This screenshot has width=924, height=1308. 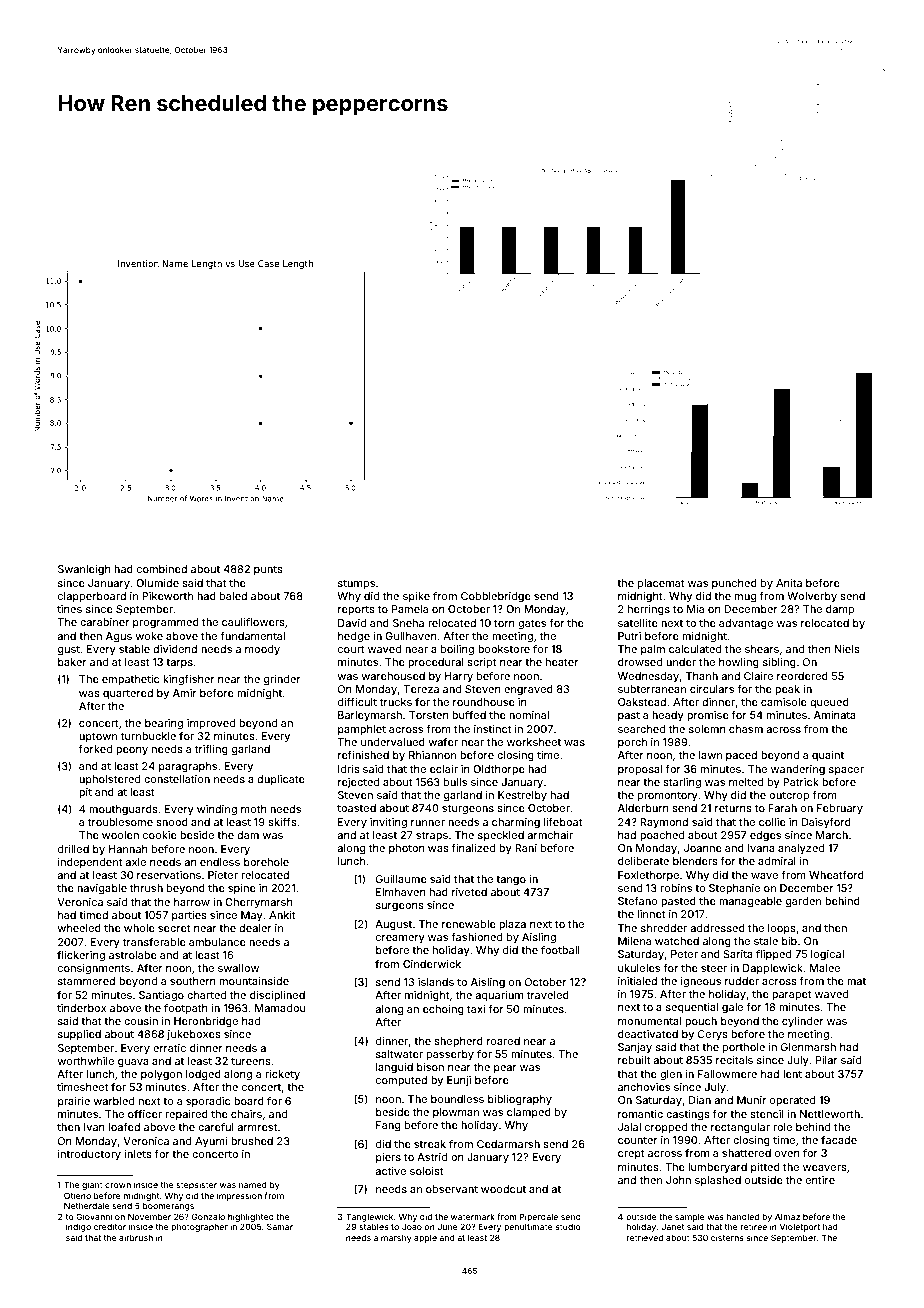 What do you see at coordinates (78, 1227) in the screenshot?
I see `indigo` at bounding box center [78, 1227].
